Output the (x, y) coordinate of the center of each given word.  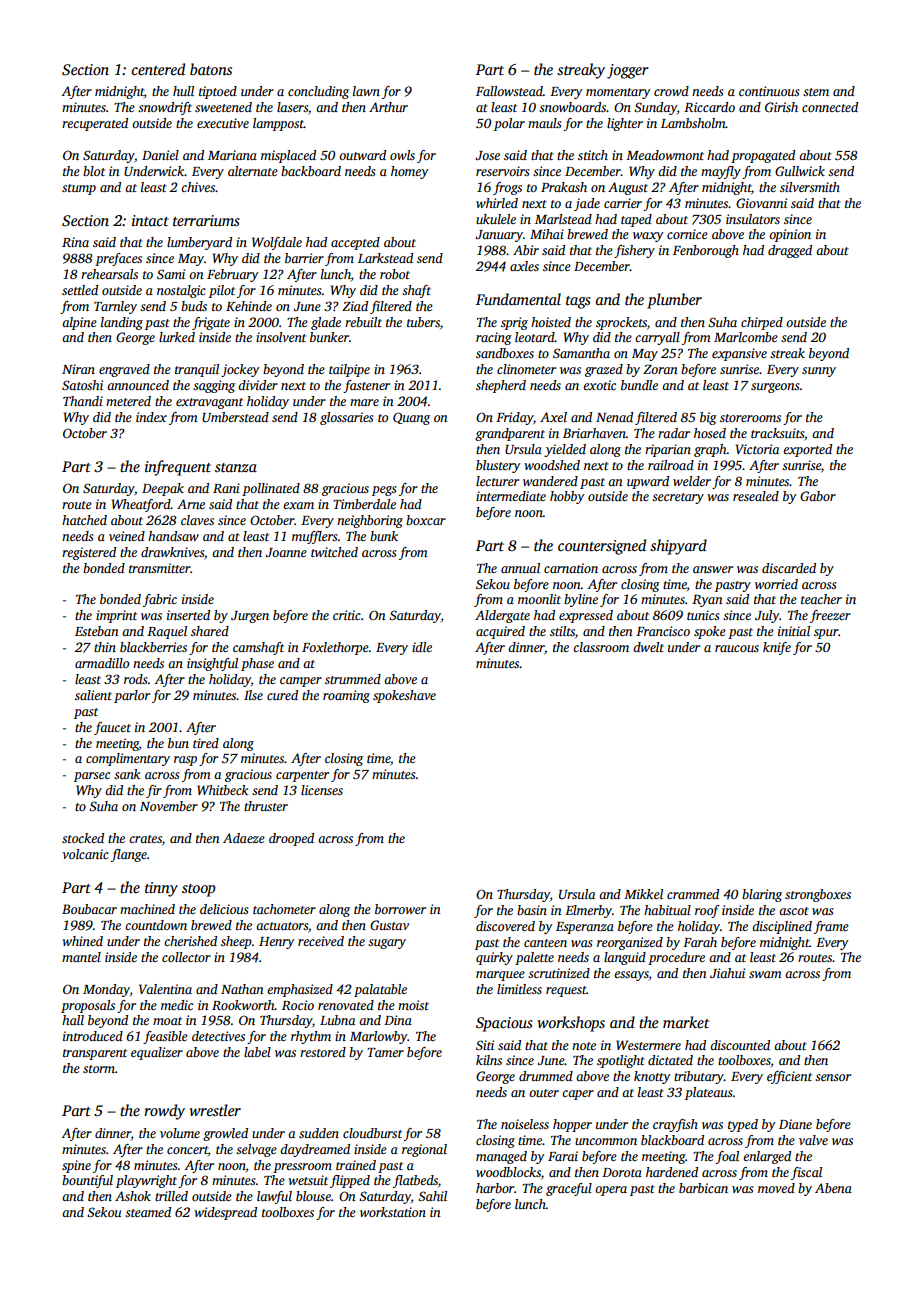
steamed (148, 1212)
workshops (571, 1024)
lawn (366, 91)
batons (211, 69)
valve (813, 1140)
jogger (628, 71)
